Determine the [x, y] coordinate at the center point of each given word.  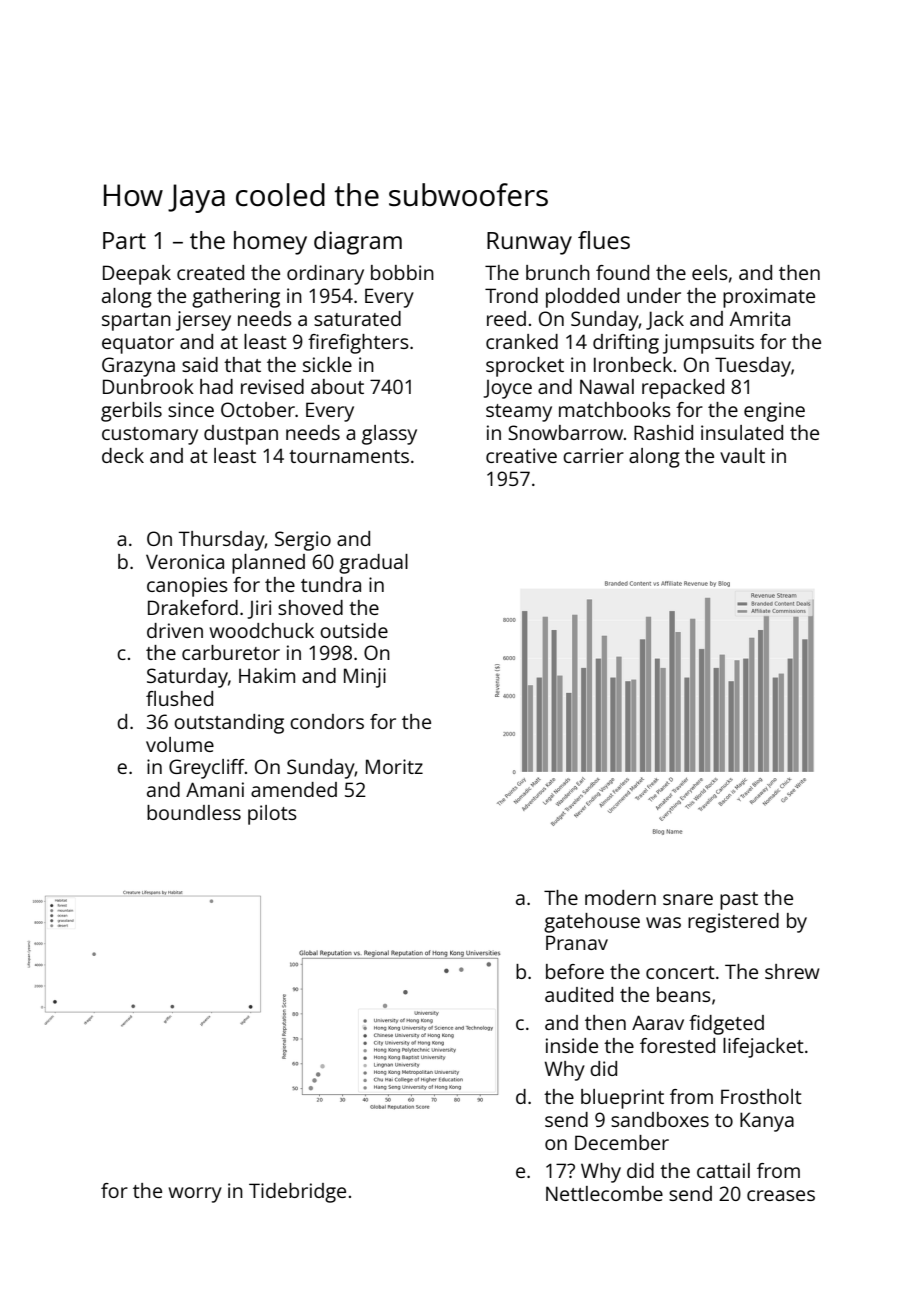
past [739, 901]
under [654, 295]
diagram [358, 243]
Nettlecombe [604, 1193]
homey [270, 243]
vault [742, 455]
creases [781, 1195]
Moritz [394, 766]
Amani [215, 789]
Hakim [267, 675]
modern [620, 897]
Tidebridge [297, 1193]
